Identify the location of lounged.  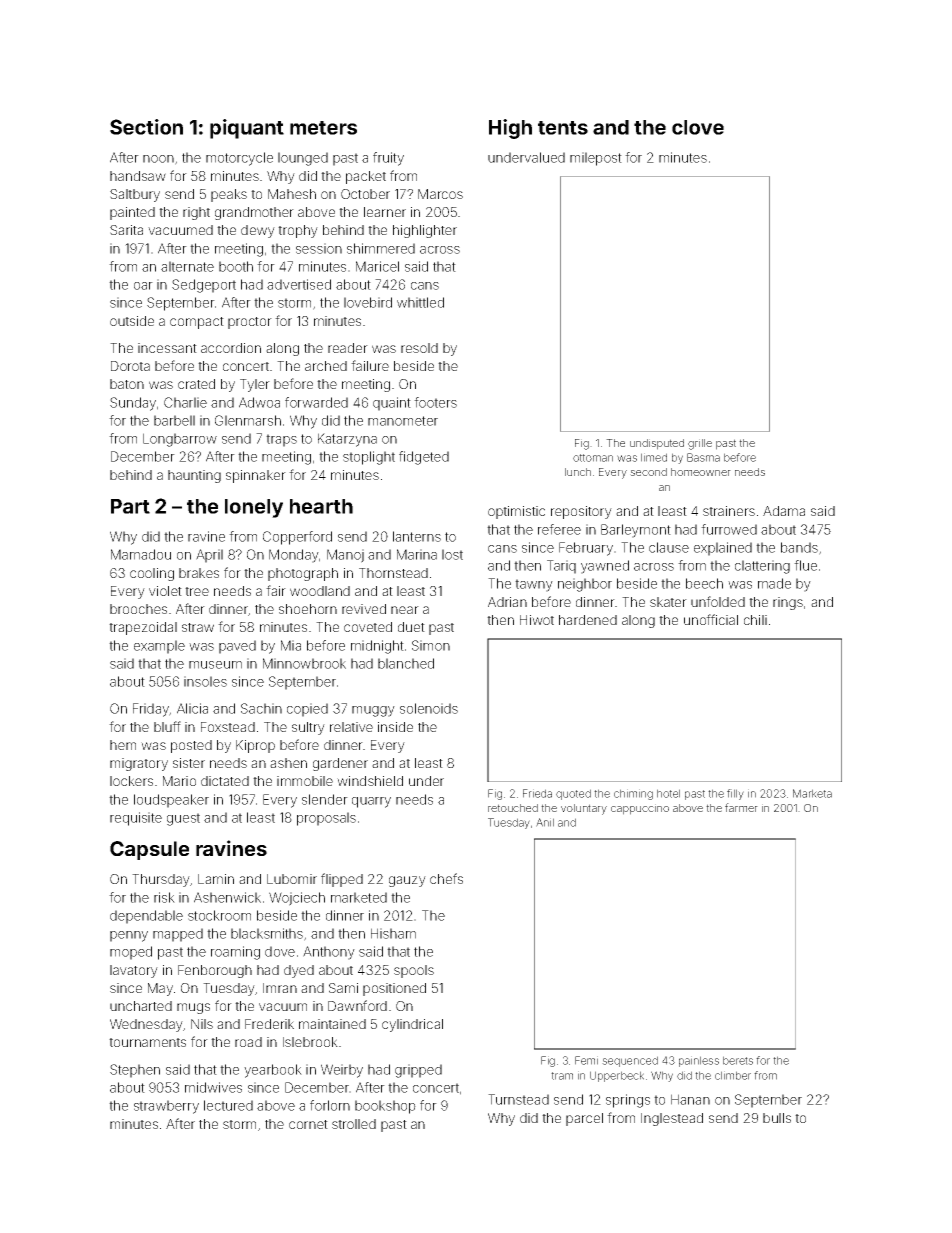
(303, 159).
